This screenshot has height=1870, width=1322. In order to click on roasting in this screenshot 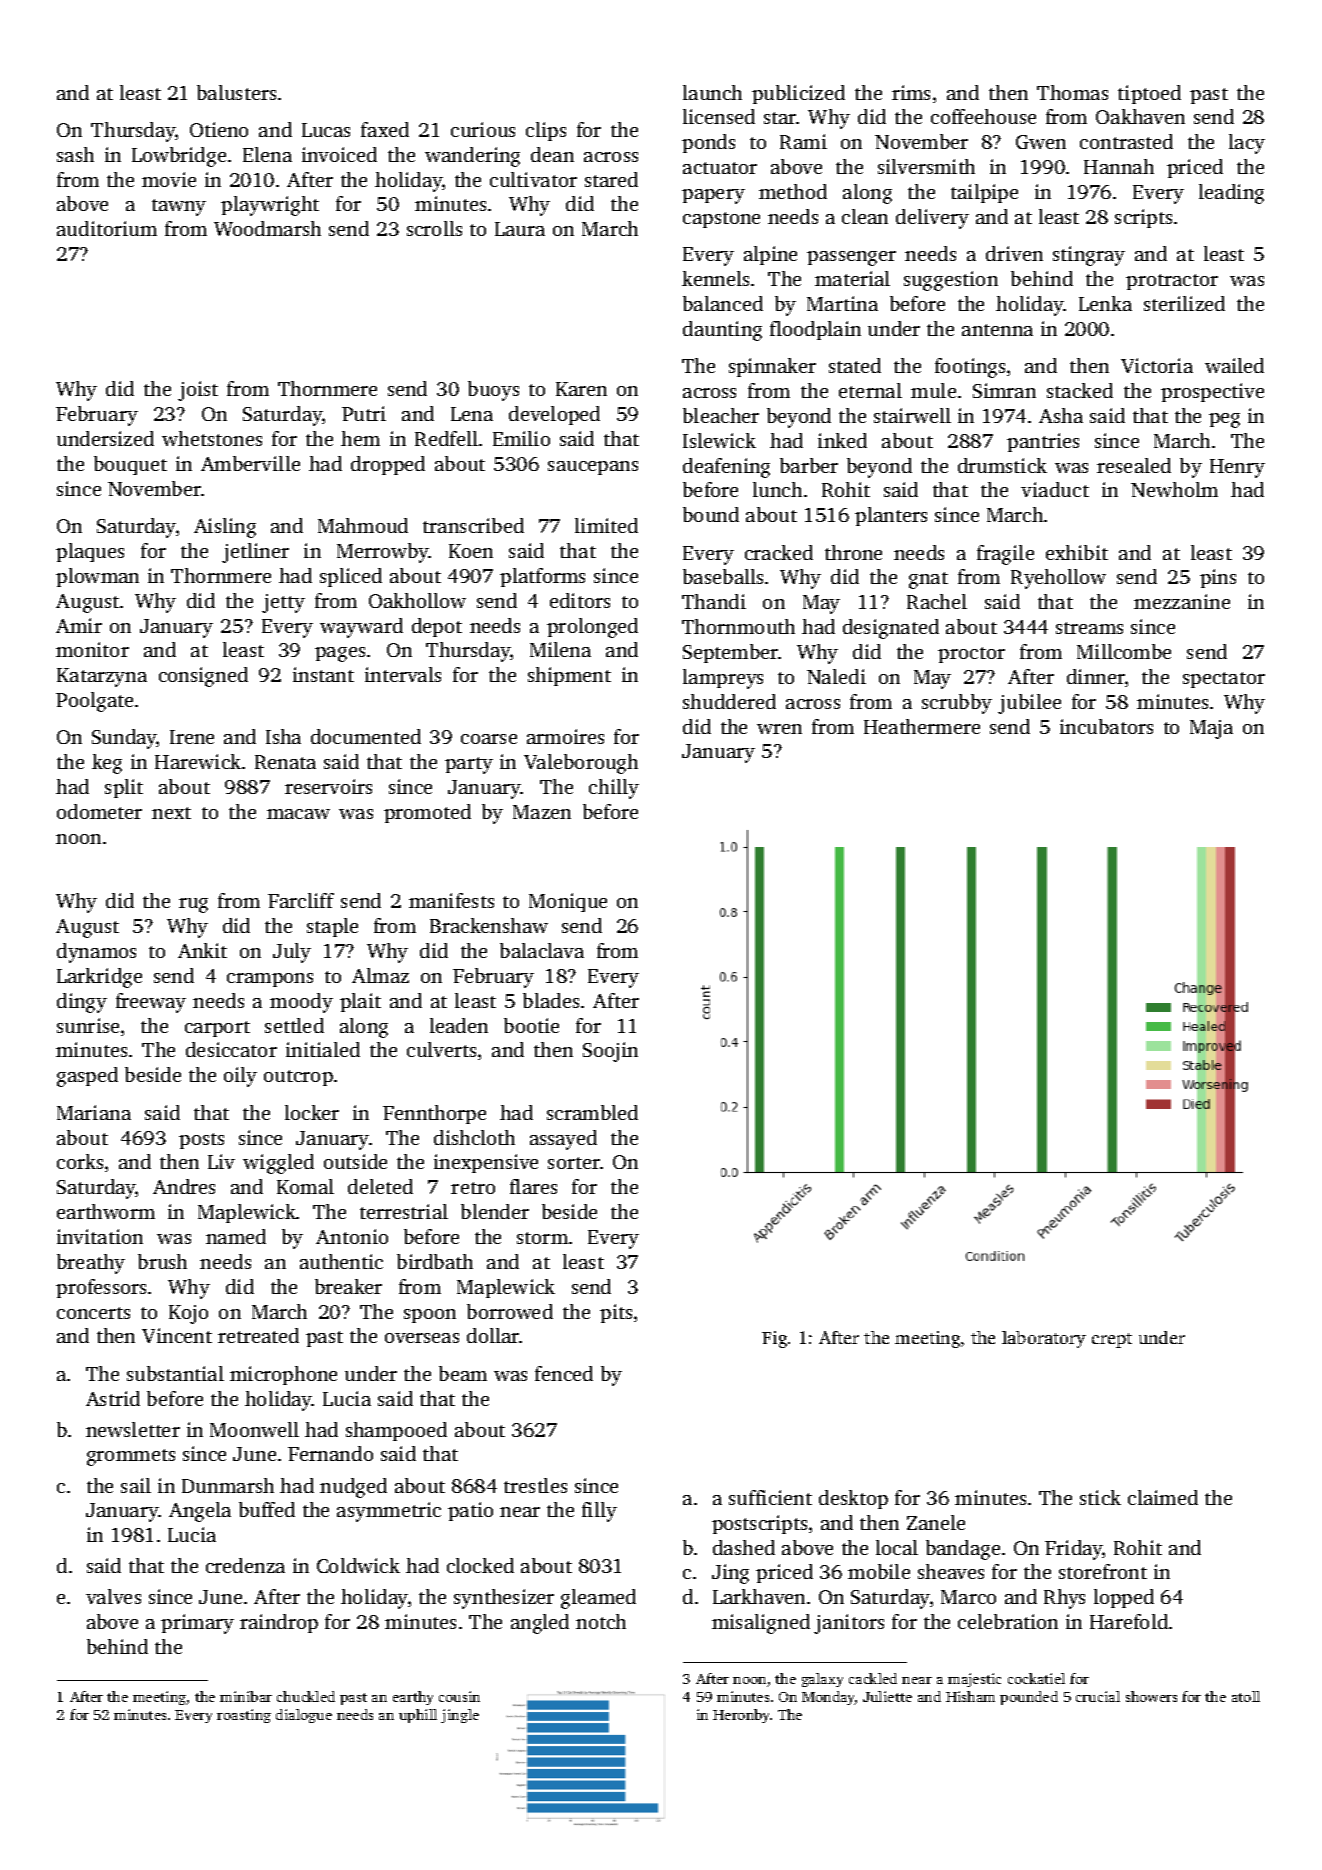, I will do `click(244, 1716)`.
